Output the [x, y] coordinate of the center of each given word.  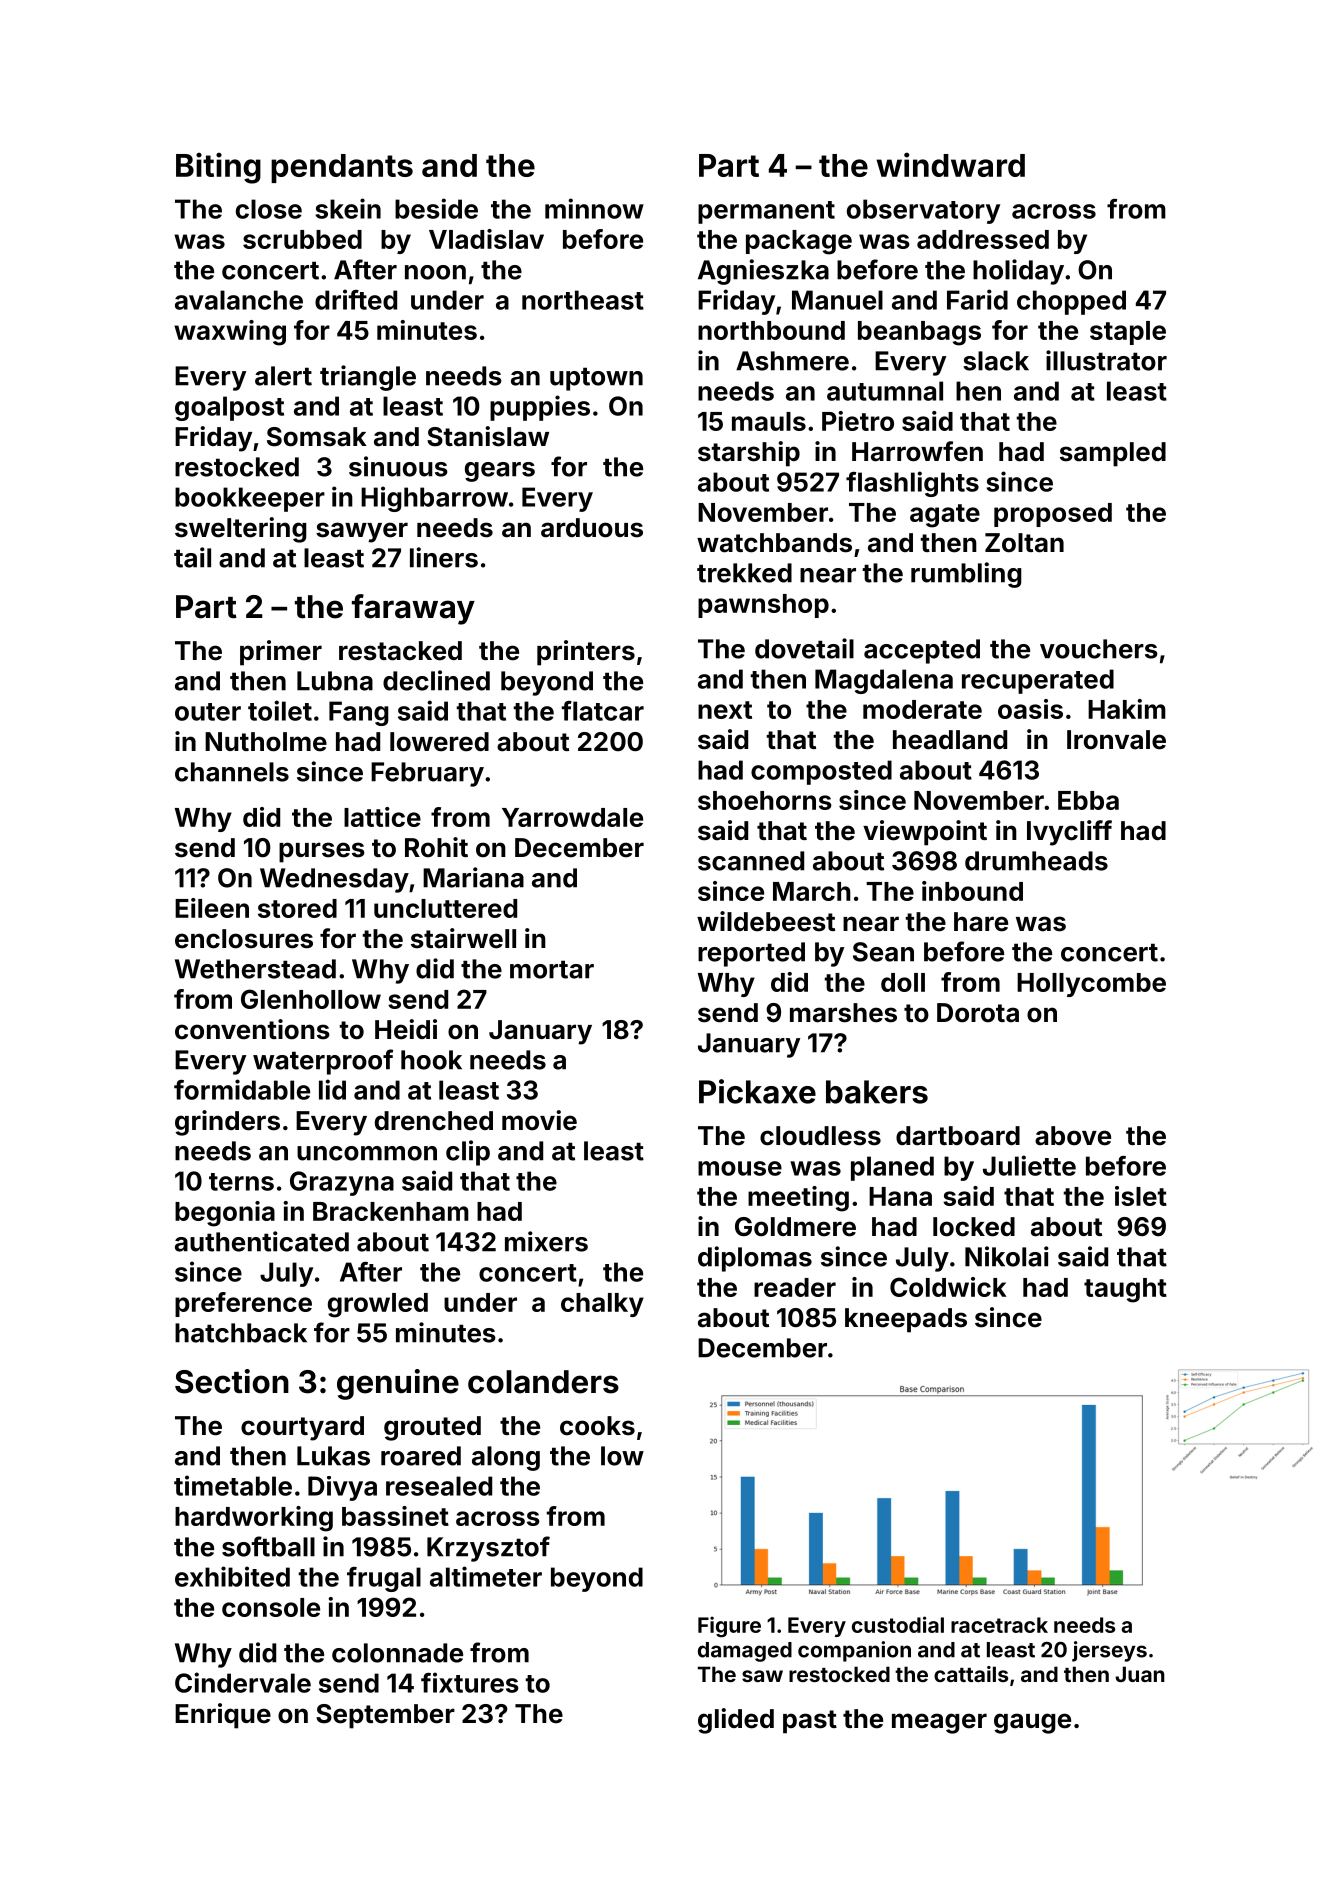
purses [322, 852]
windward [950, 164]
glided [736, 1721]
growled [378, 1305]
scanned [751, 861]
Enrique [223, 1716]
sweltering [241, 530]
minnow [594, 208]
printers [586, 653]
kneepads [906, 1320]
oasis [1030, 709]
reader [795, 1287]
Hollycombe [1091, 985]
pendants [342, 168]
